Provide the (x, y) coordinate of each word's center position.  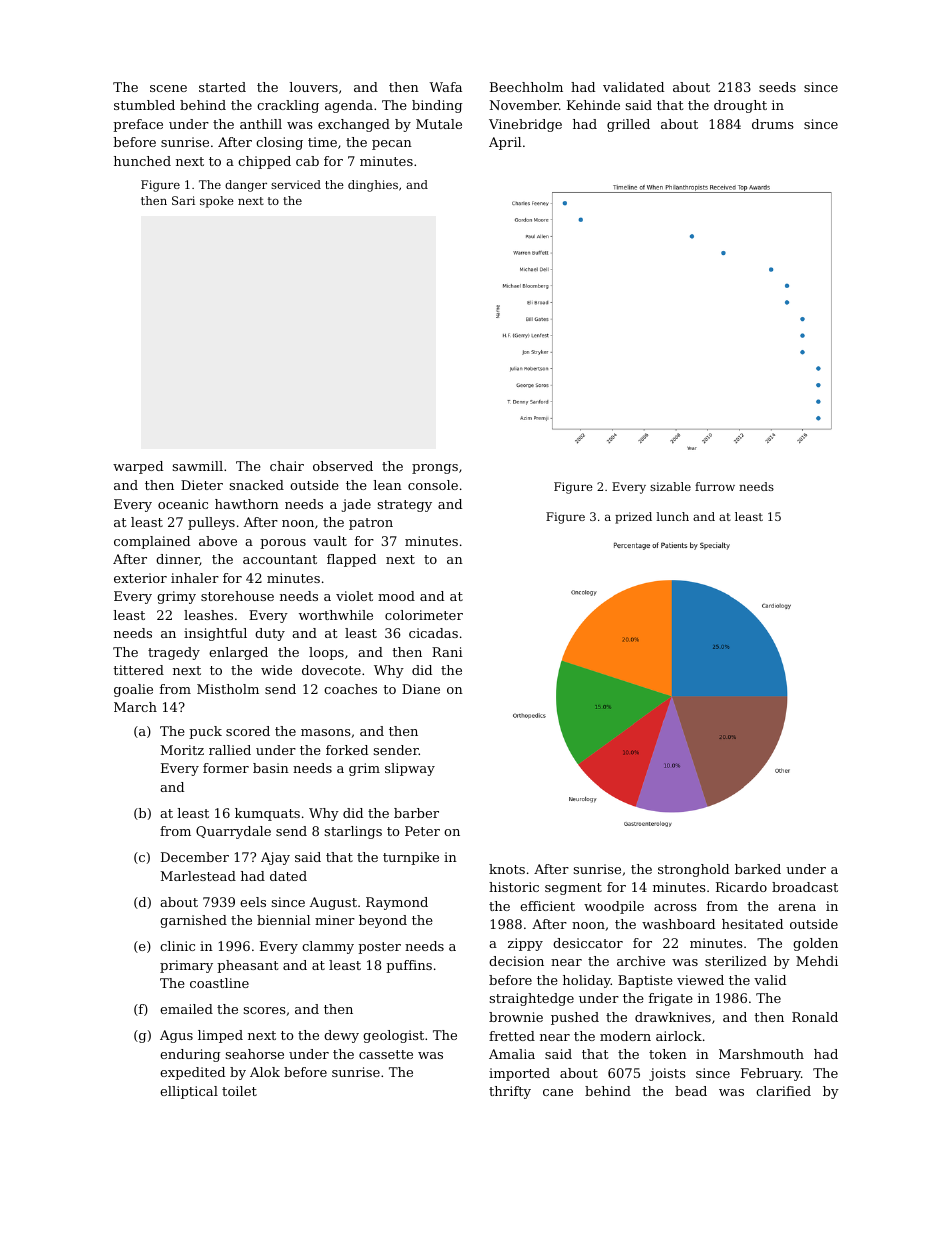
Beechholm (526, 87)
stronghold (693, 870)
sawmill (198, 466)
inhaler (195, 578)
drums (773, 124)
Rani (447, 652)
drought (740, 106)
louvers (313, 87)
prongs (435, 469)
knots (507, 869)
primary (186, 966)
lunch (672, 516)
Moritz (182, 750)
